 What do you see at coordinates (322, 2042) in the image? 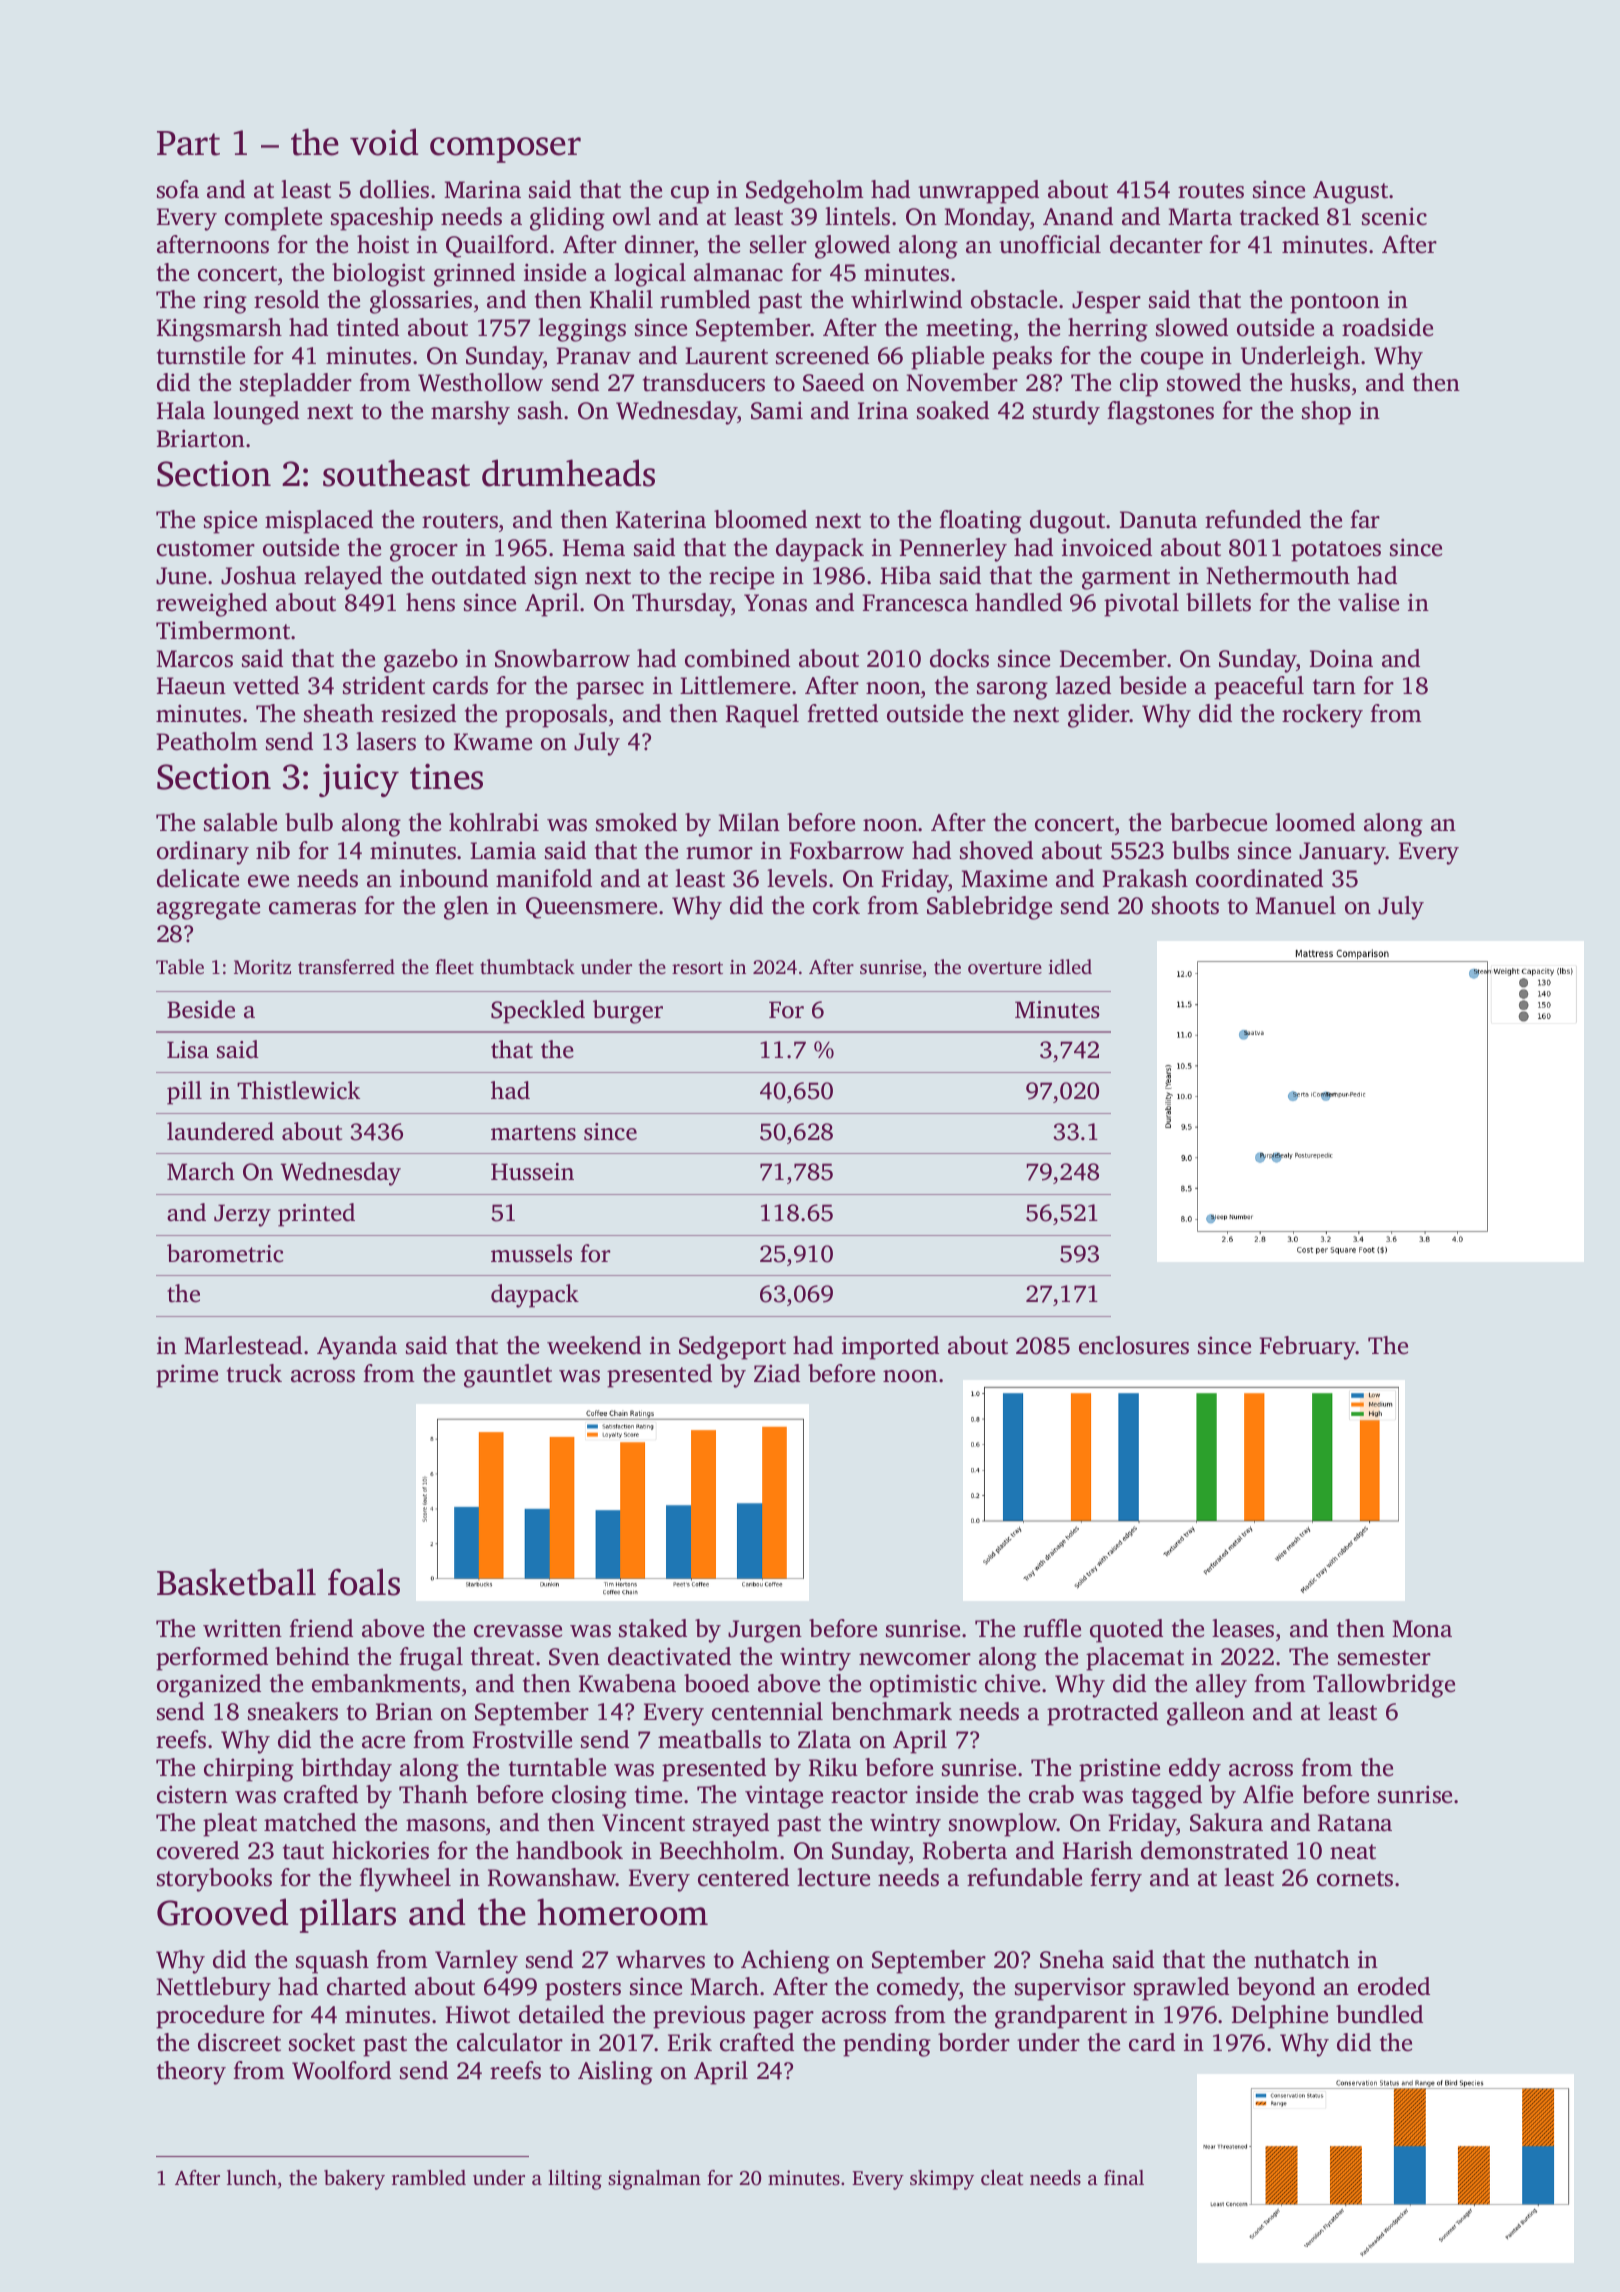
I see `socket` at bounding box center [322, 2042].
